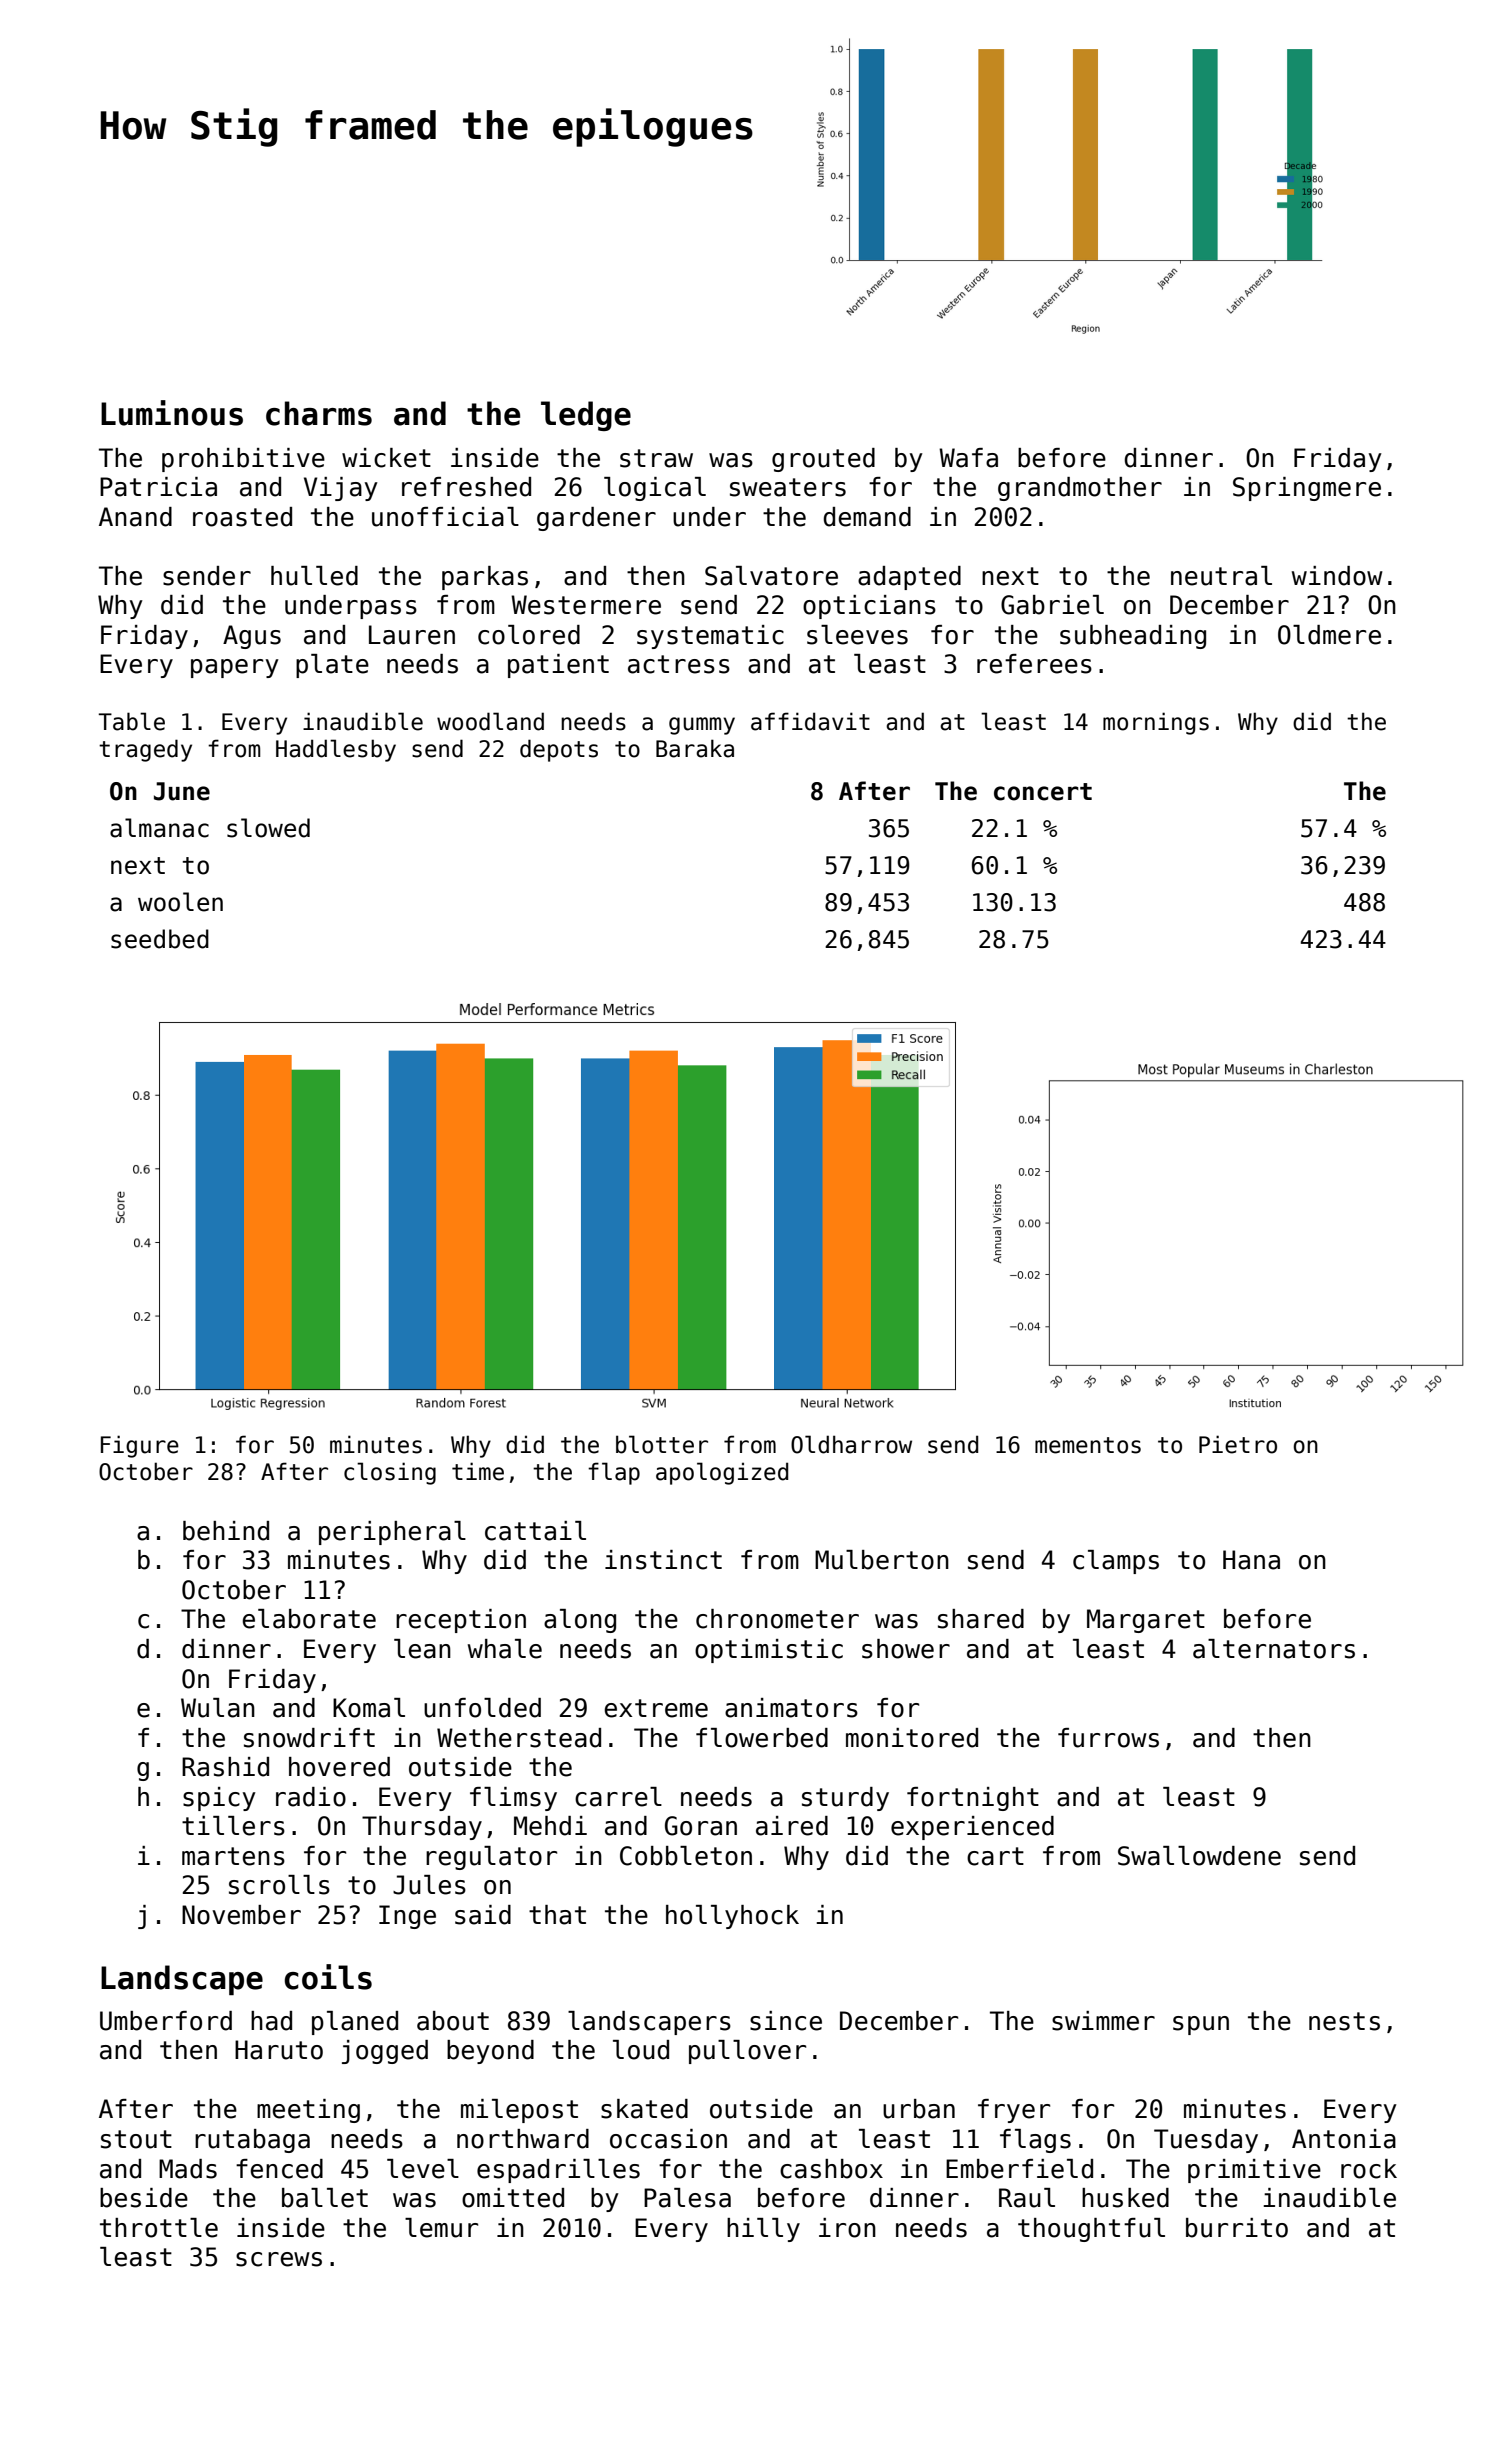 This image has height=2464, width=1496. What do you see at coordinates (867, 517) in the image?
I see `demand` at bounding box center [867, 517].
